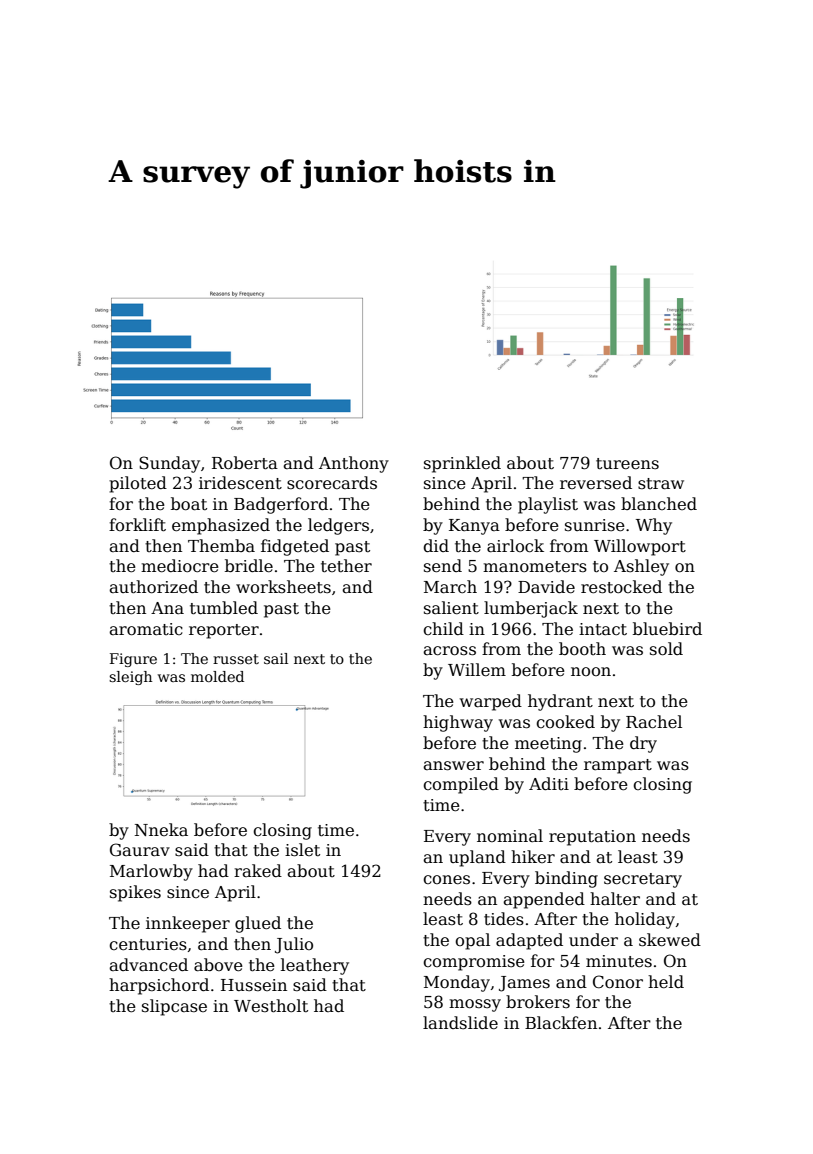 The width and height of the screenshot is (813, 1154). I want to click on salient, so click(451, 608).
